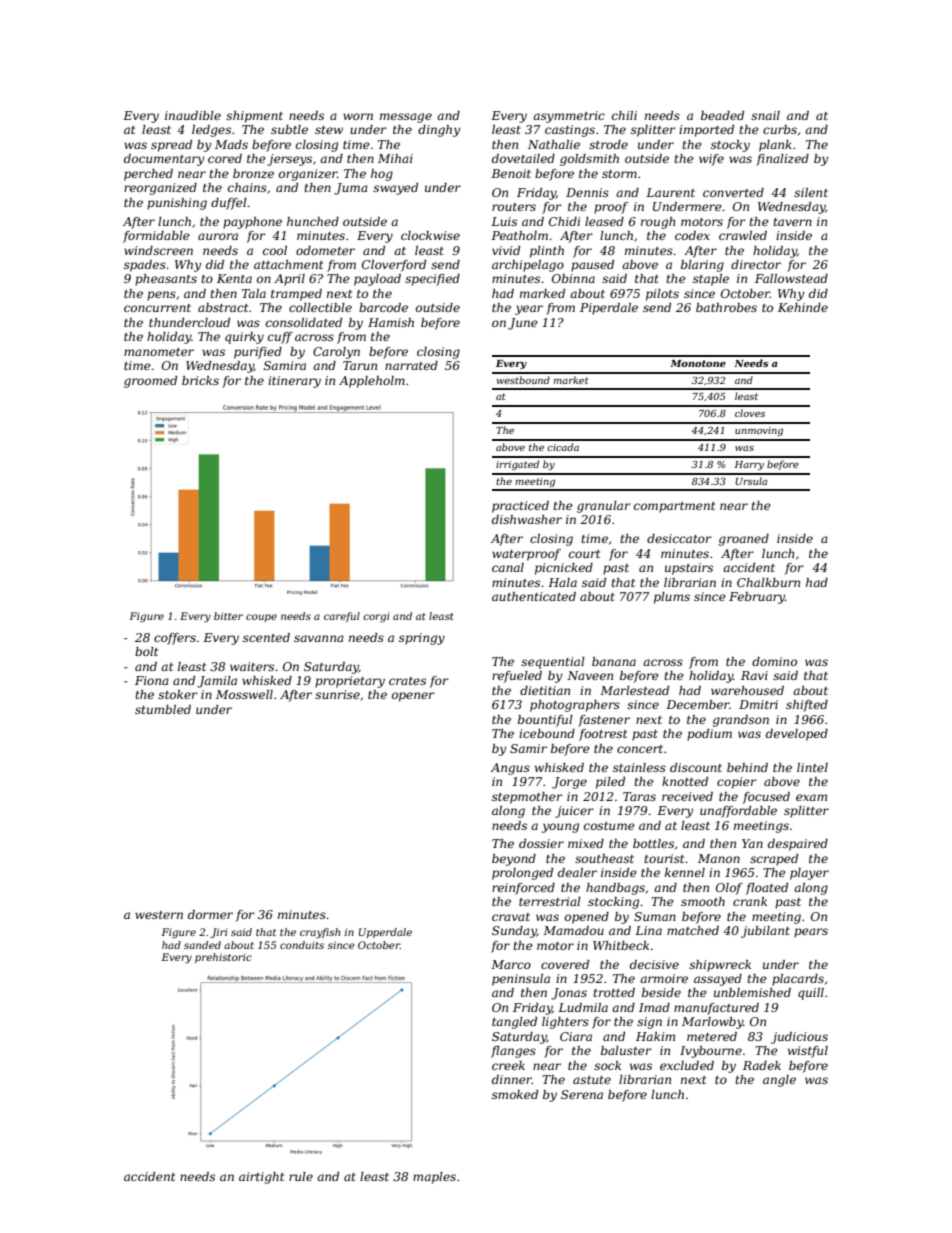 This screenshot has height=1233, width=952. I want to click on rule, so click(301, 1176).
